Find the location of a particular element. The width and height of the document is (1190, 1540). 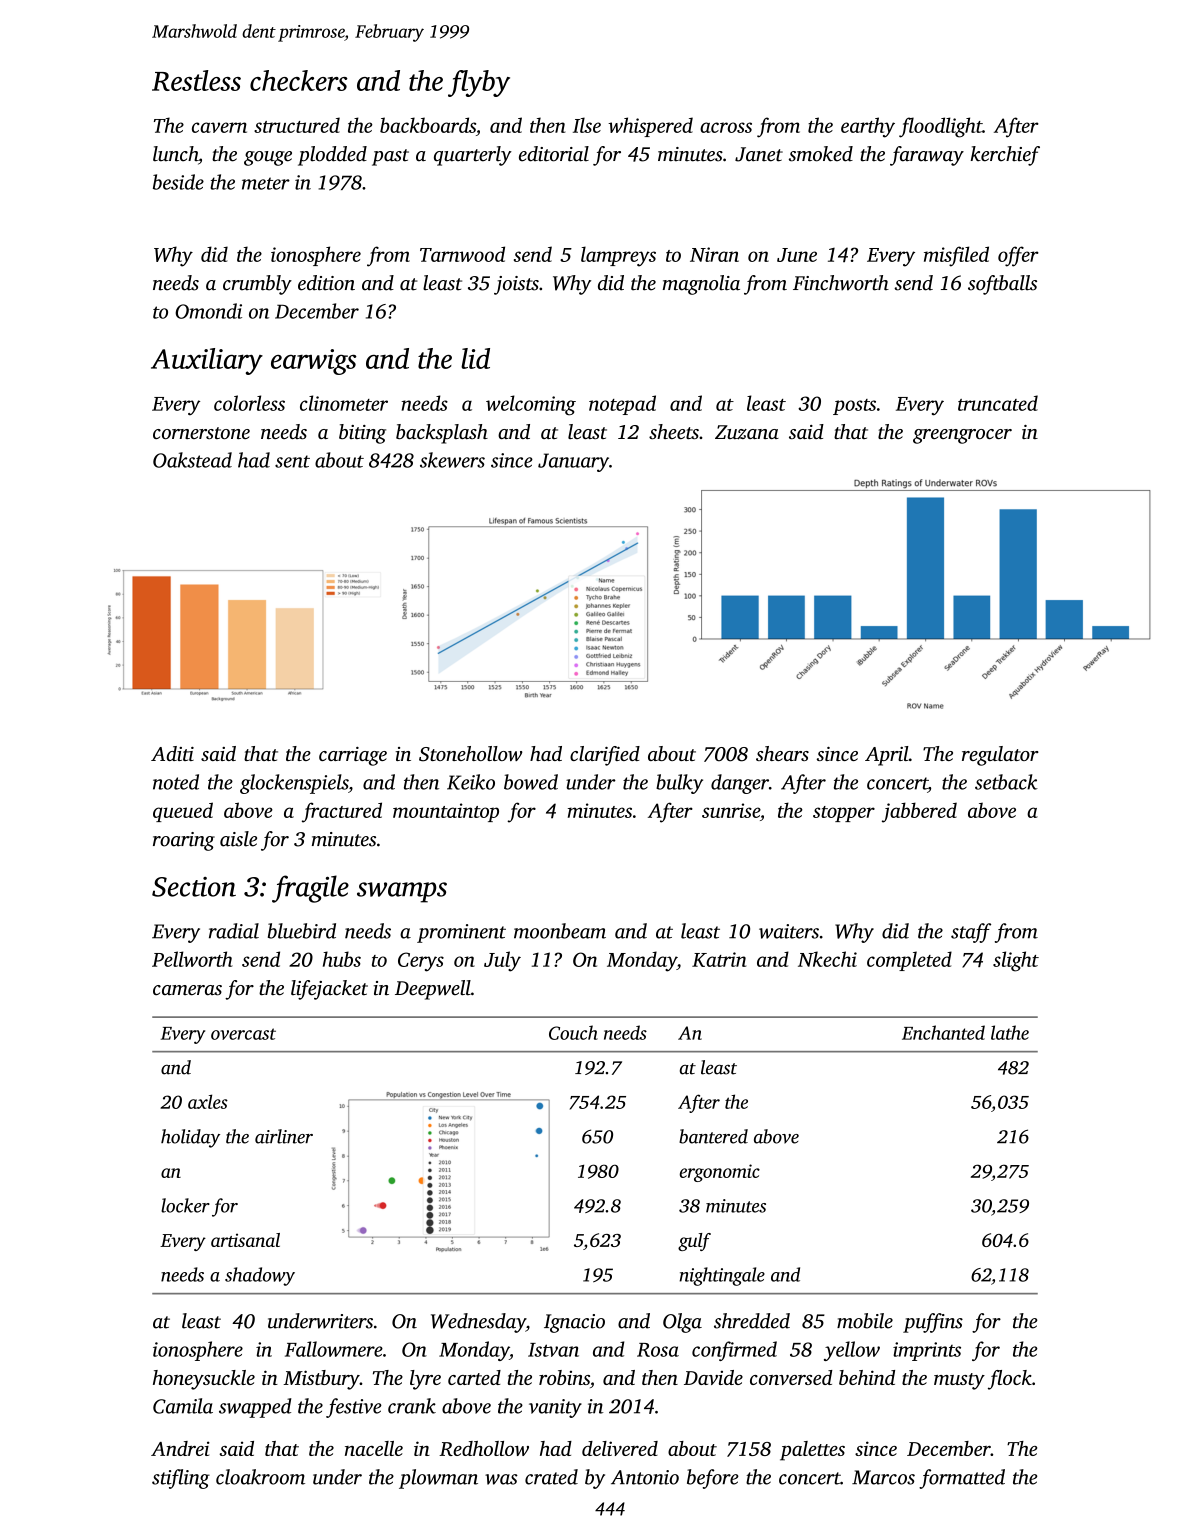

sheets is located at coordinates (674, 431).
